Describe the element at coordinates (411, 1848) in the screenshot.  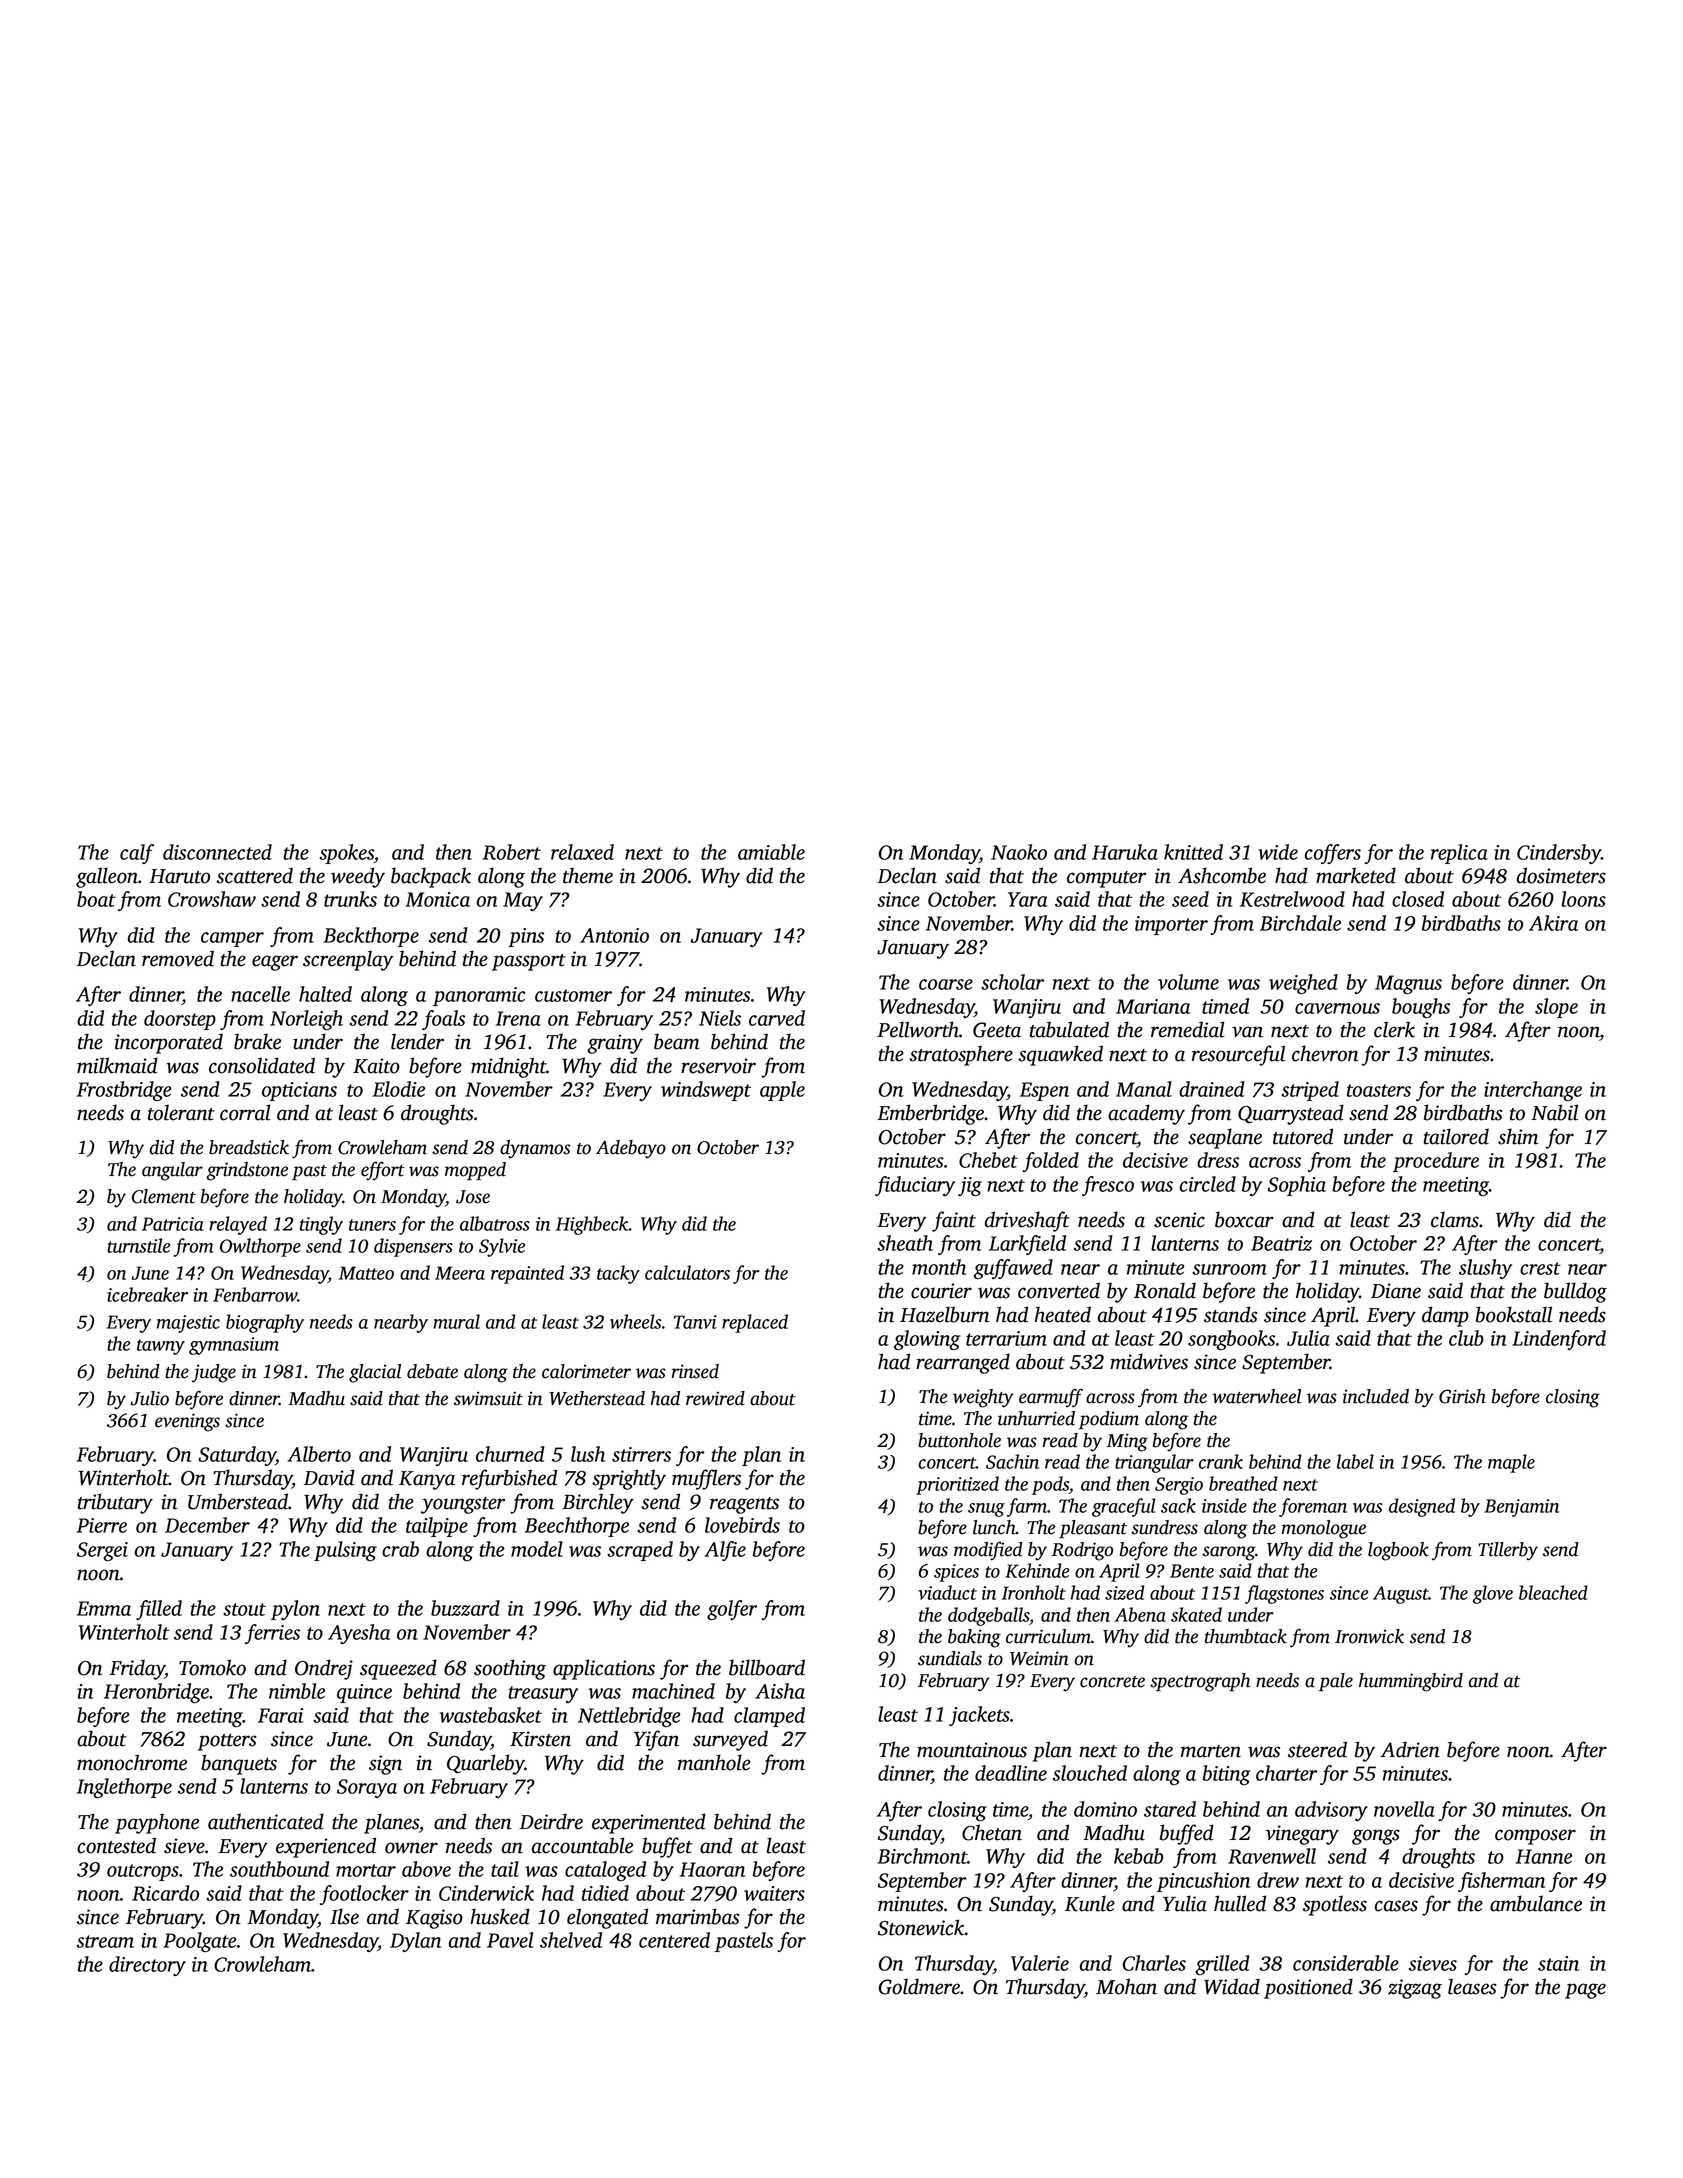
I see `owner` at that location.
